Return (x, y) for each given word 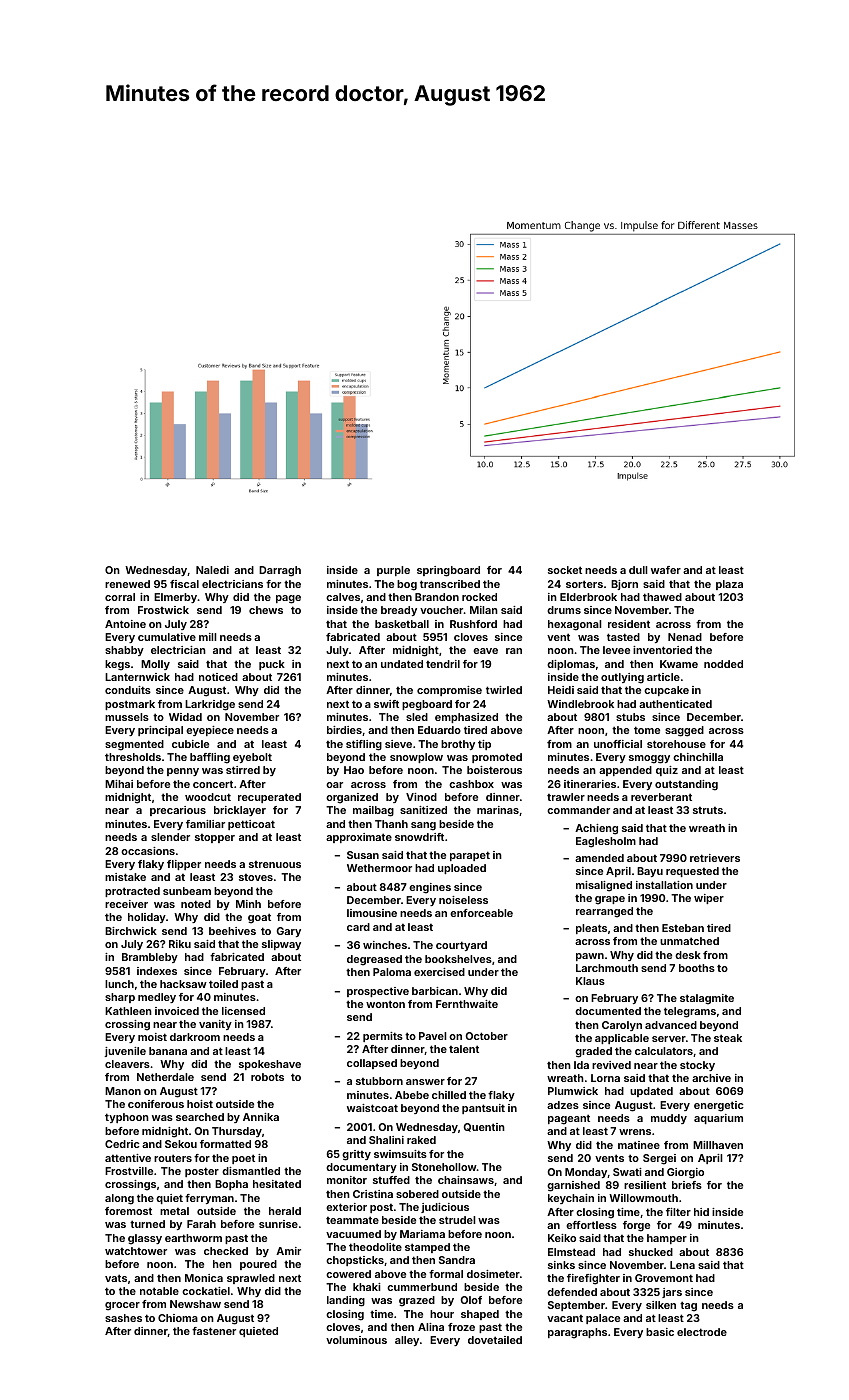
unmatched (689, 941)
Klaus (590, 981)
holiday (147, 918)
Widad (185, 717)
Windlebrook (580, 704)
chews (266, 610)
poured (258, 1265)
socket (565, 570)
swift (386, 704)
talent (464, 1049)
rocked (479, 597)
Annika (261, 1117)
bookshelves (458, 959)
